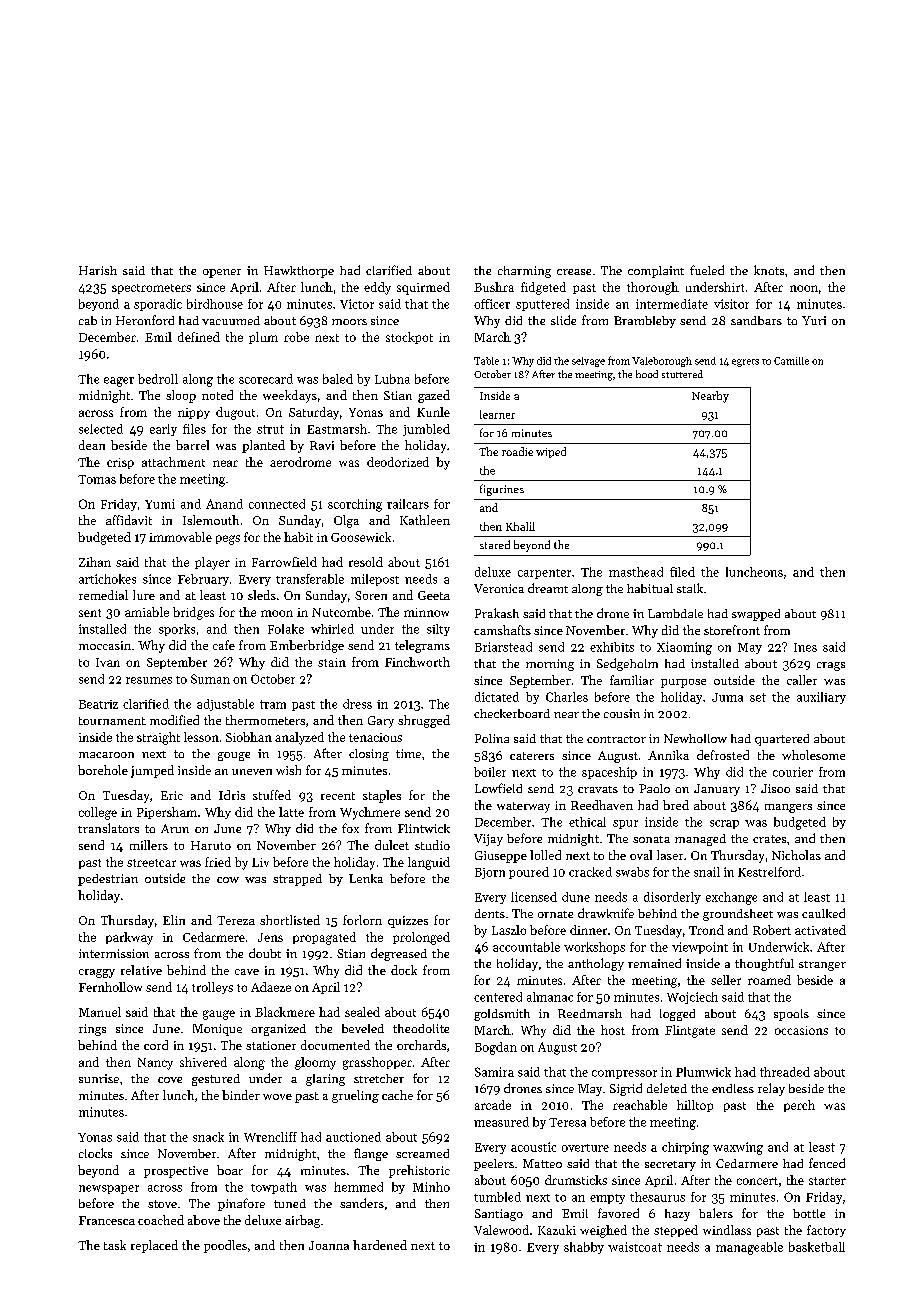 Image resolution: width=924 pixels, height=1308 pixels. Describe the element at coordinates (145, 320) in the screenshot. I see `Heronford` at that location.
